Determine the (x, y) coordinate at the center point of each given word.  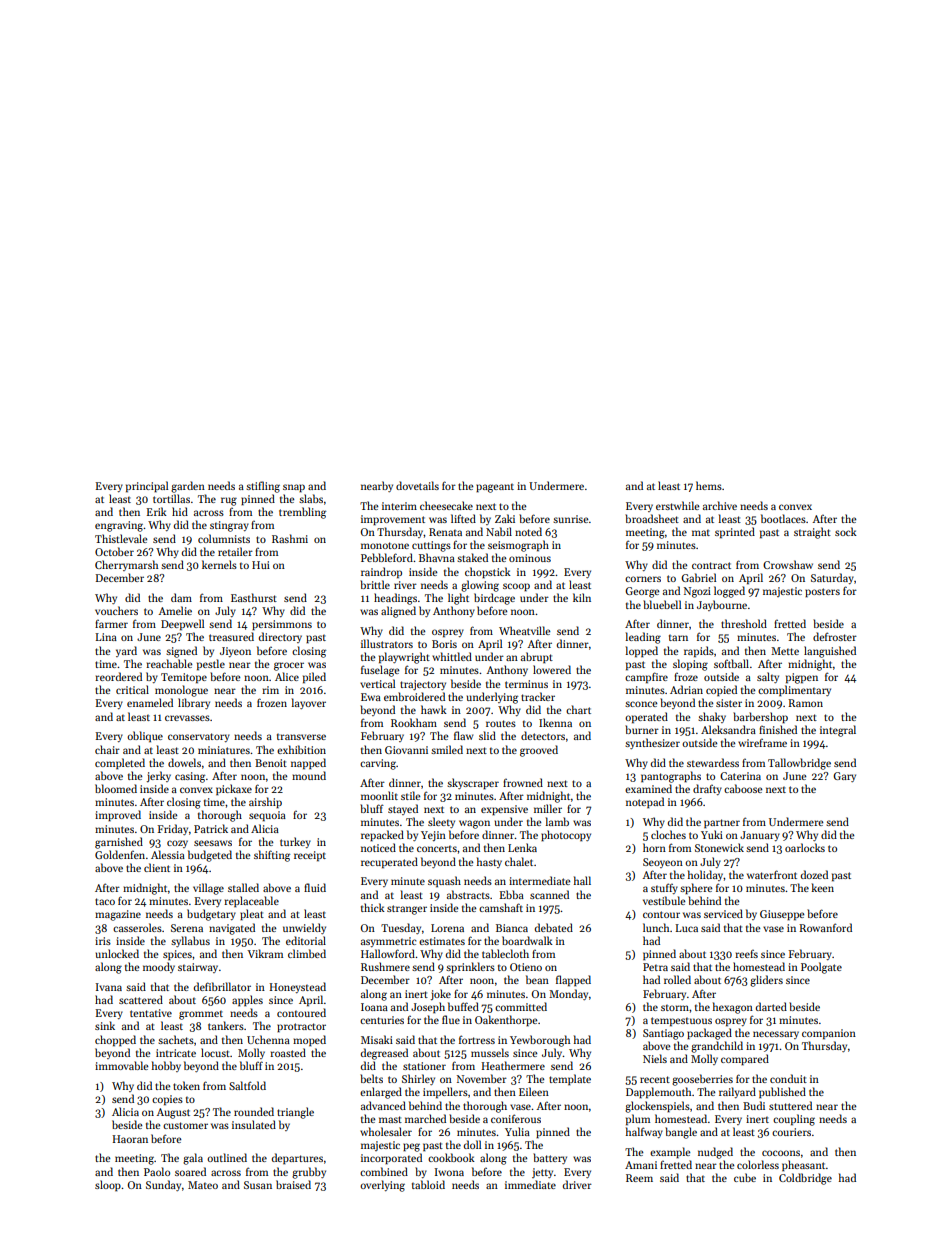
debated (554, 927)
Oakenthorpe (506, 1021)
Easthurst (254, 597)
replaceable (251, 902)
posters (822, 593)
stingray (229, 526)
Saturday (832, 578)
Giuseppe (782, 915)
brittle (375, 584)
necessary (776, 1035)
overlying (382, 1186)
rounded (254, 1111)
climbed (307, 953)
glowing (480, 586)
